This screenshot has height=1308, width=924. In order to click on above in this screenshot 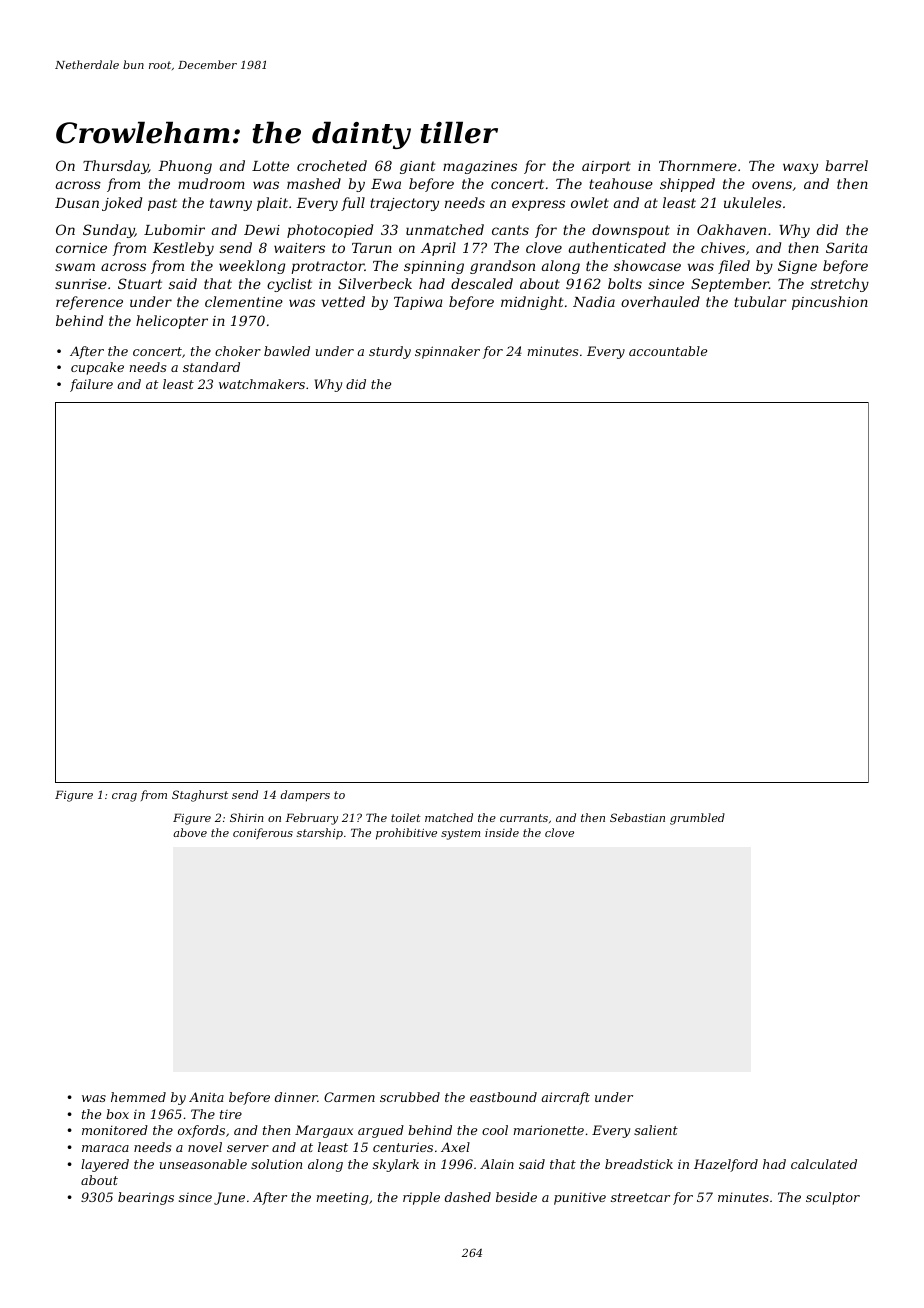, I will do `click(190, 832)`.
